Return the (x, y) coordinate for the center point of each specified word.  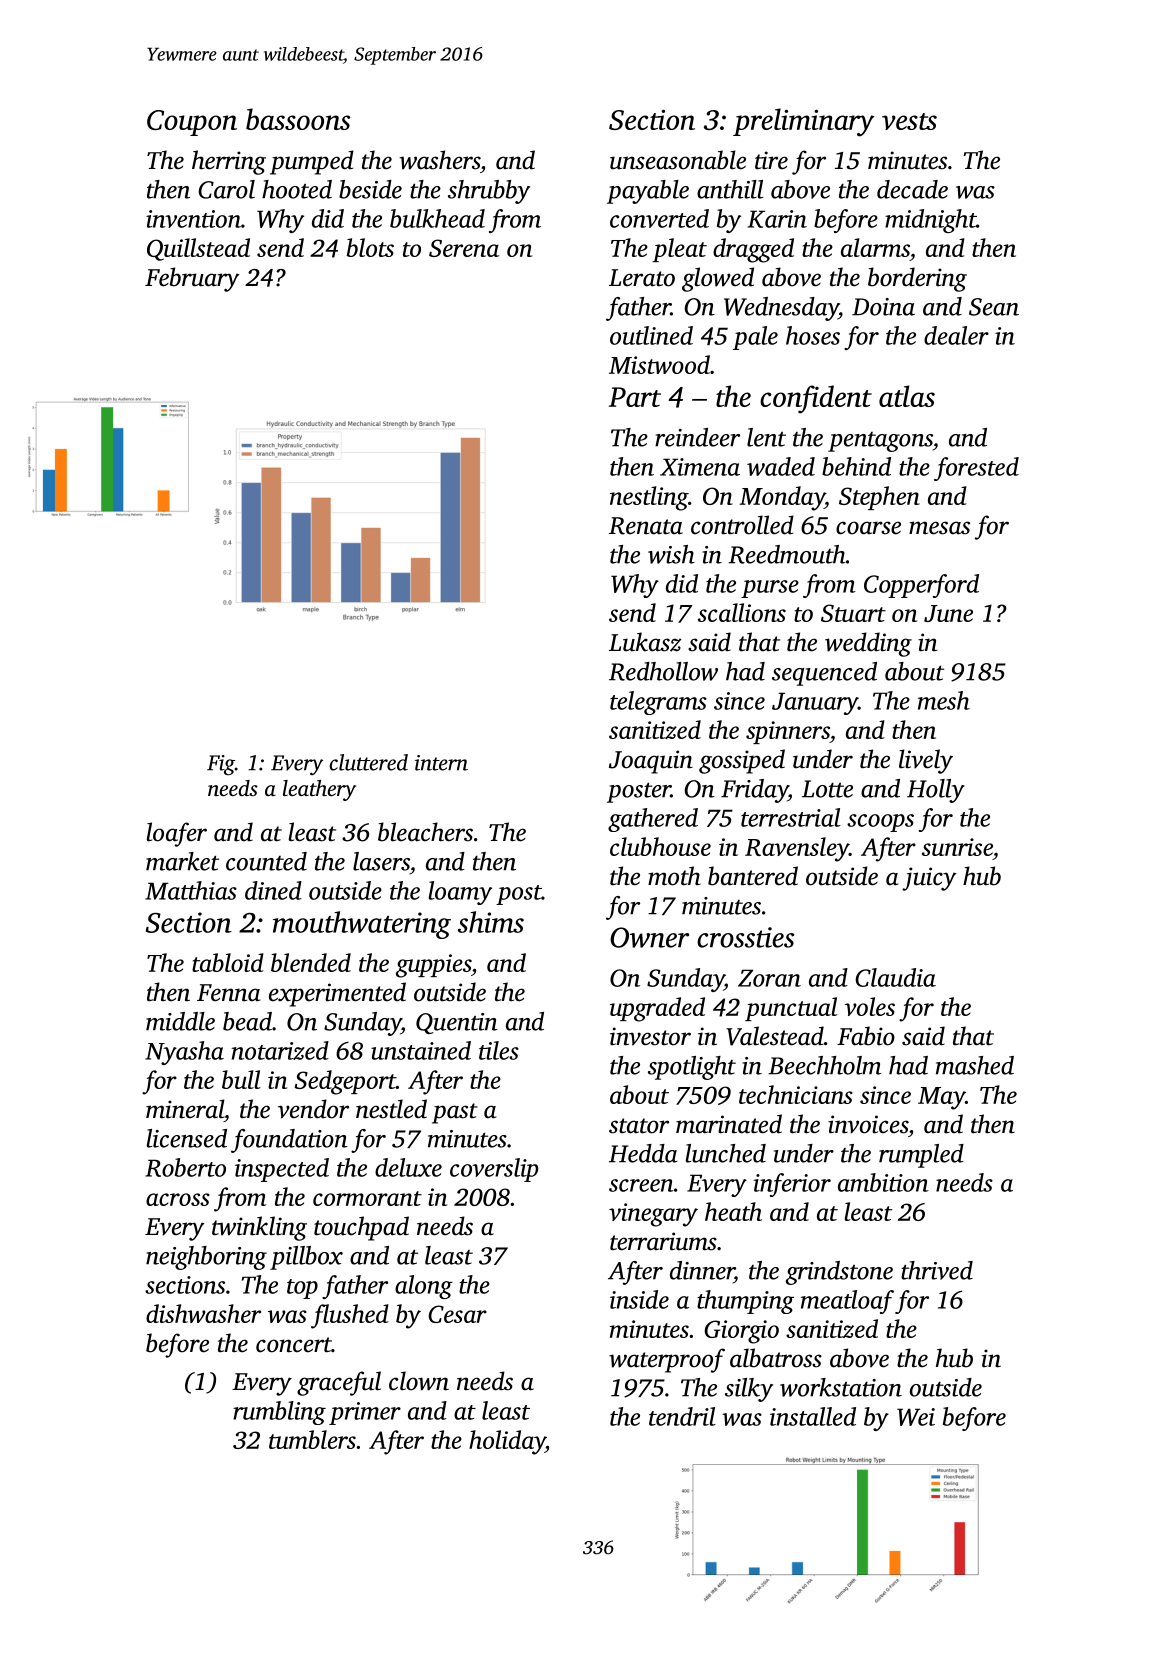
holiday (507, 1442)
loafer (177, 834)
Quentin (457, 1023)
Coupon (192, 123)
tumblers (312, 1439)
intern (441, 763)
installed (813, 1416)
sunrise (957, 847)
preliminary (803, 122)
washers (439, 160)
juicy (929, 879)
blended (311, 962)
